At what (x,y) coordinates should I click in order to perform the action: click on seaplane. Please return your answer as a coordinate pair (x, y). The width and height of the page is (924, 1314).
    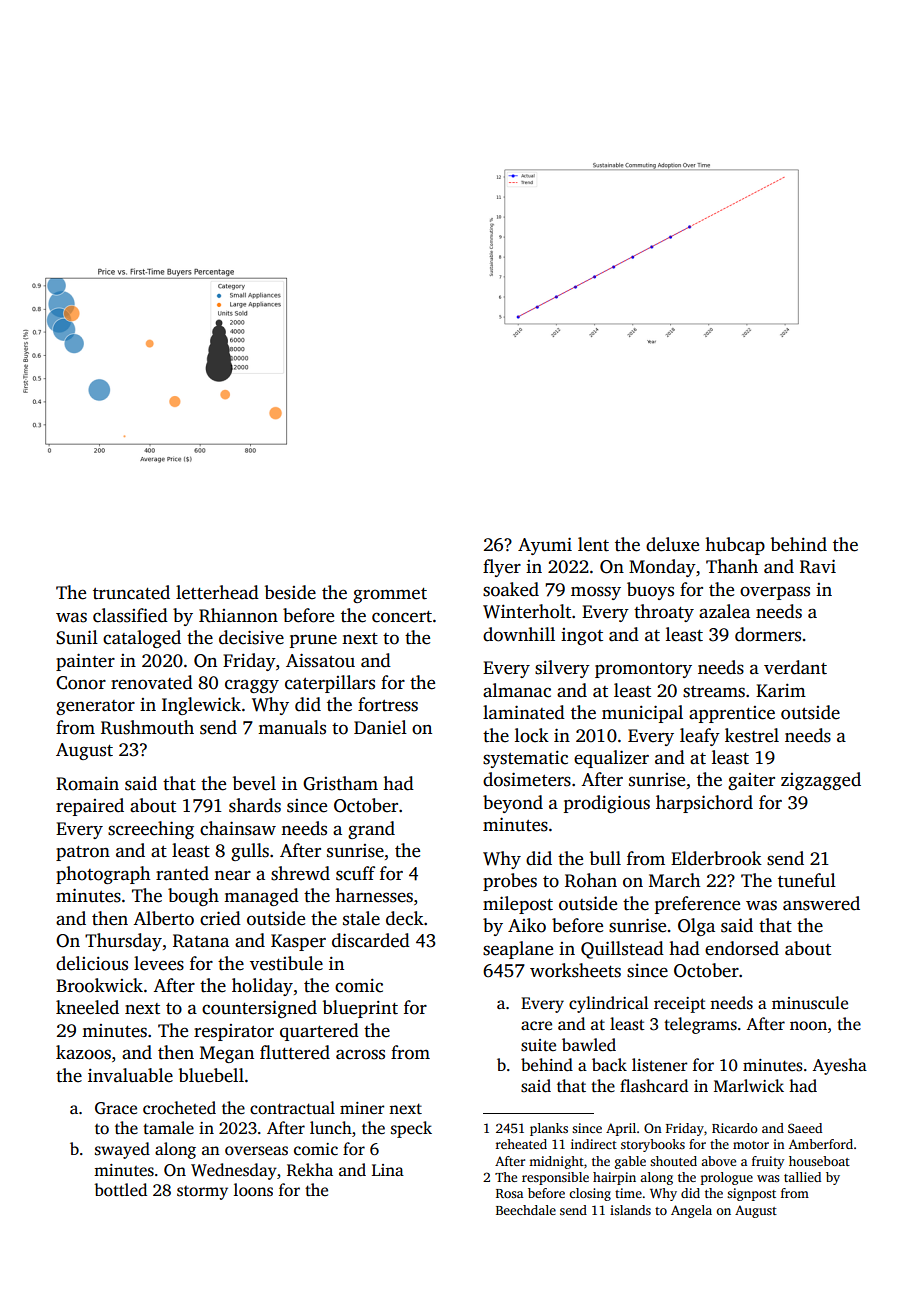
    Looking at the image, I should click on (518, 950).
